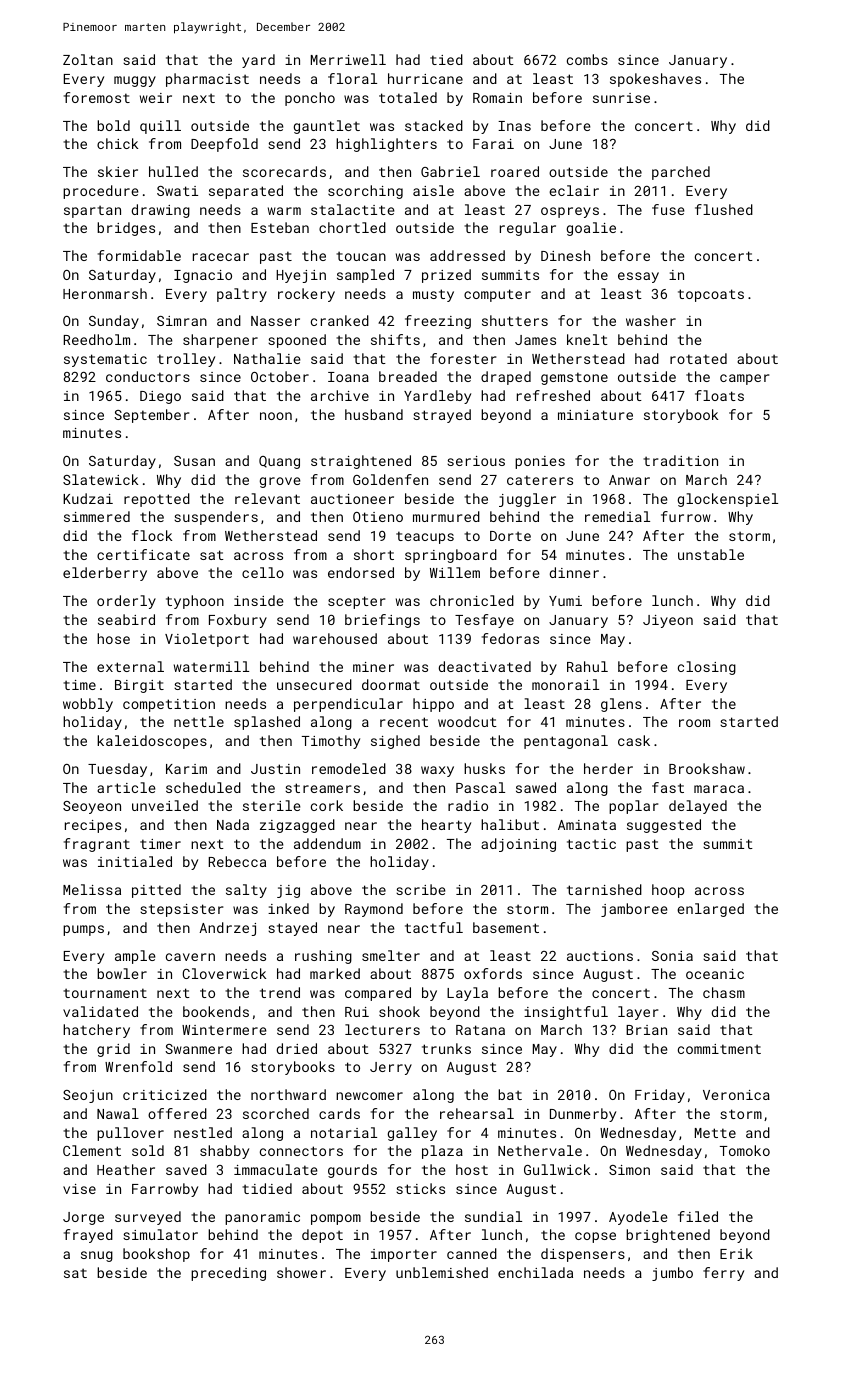 This image has height=1400, width=849. I want to click on Merriwell, so click(348, 59).
